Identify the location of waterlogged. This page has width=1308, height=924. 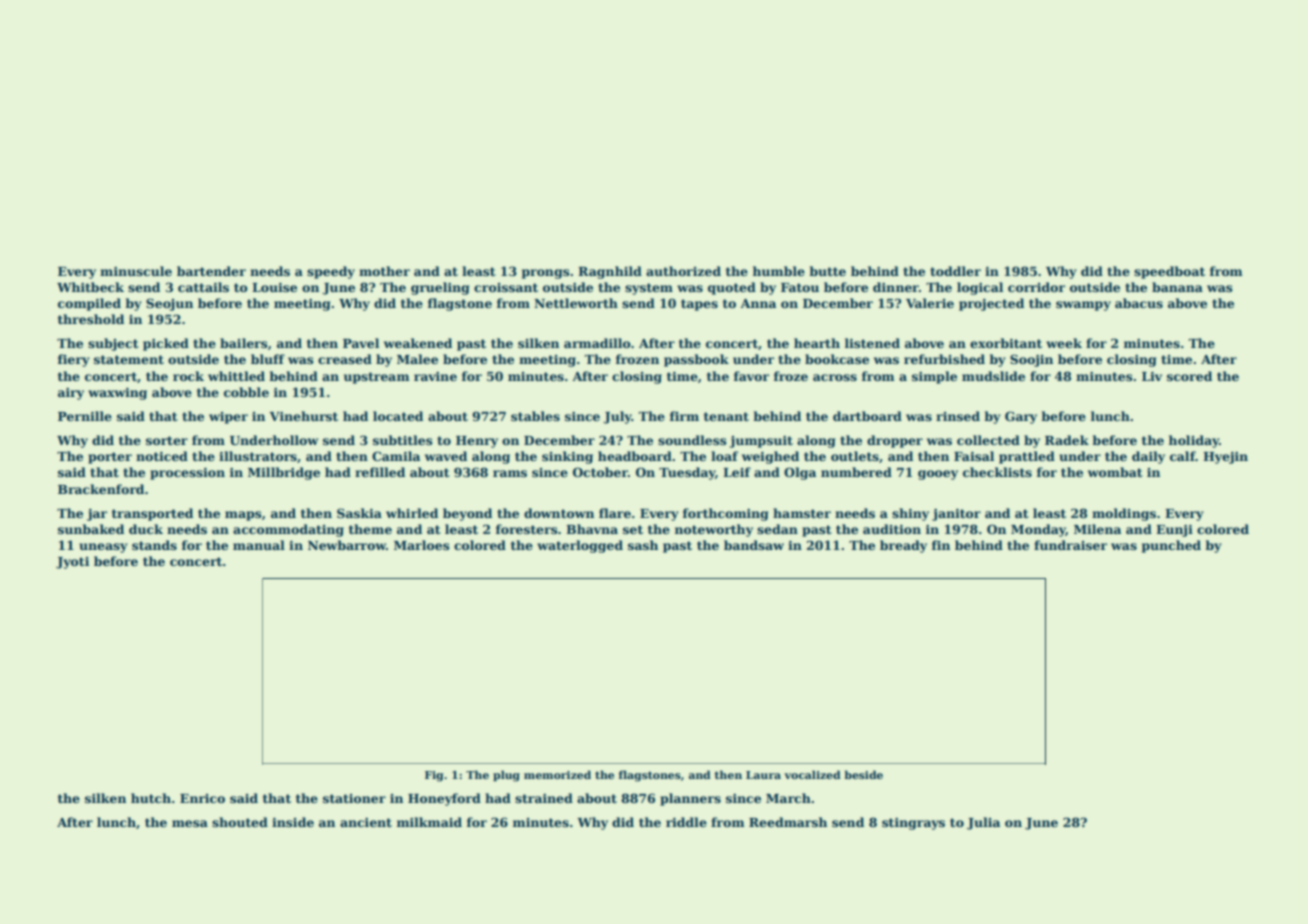
(580, 546).
